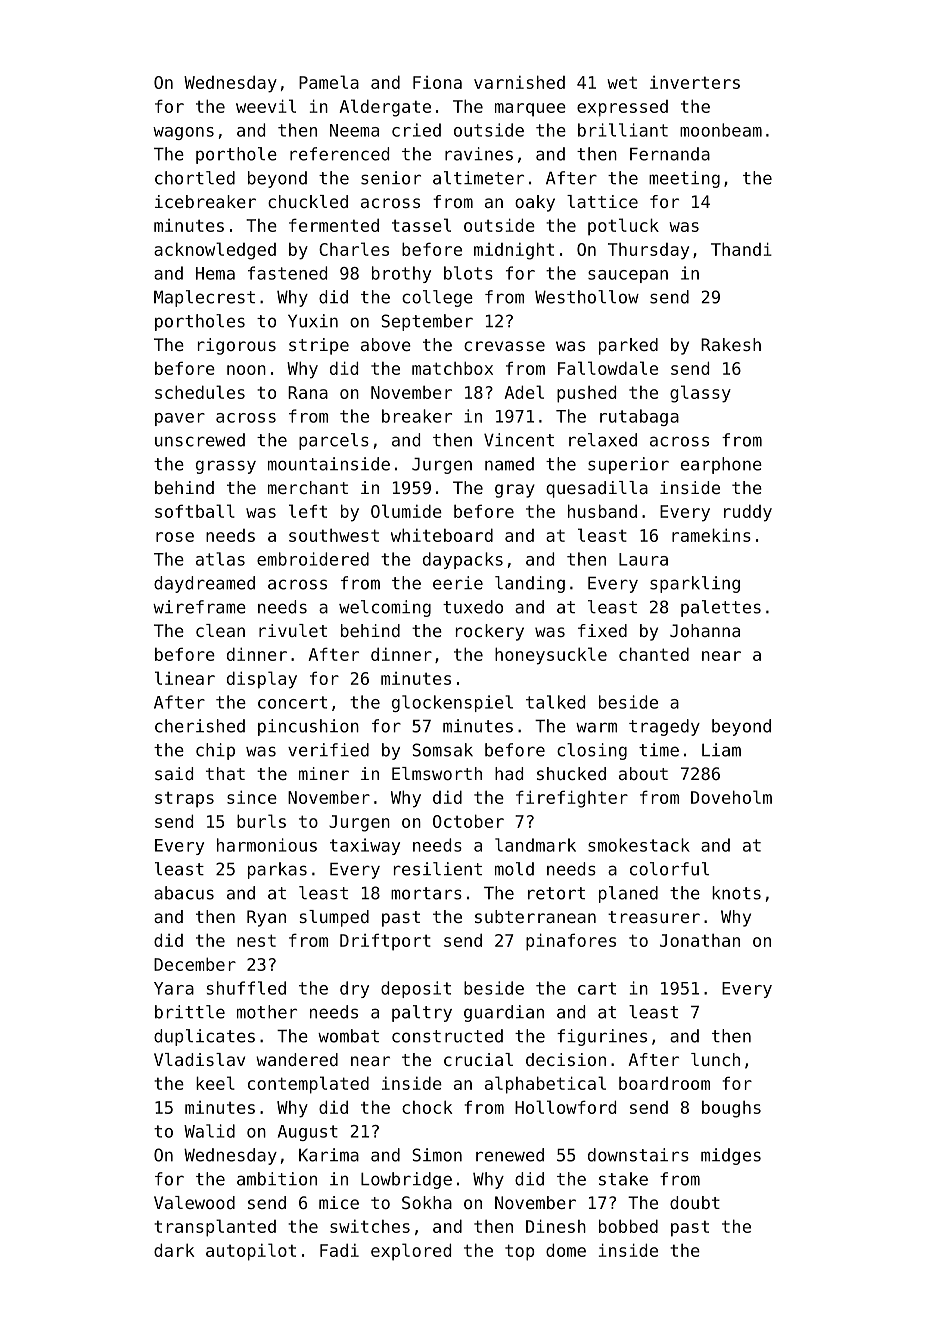  I want to click on Thandi, so click(741, 249).
